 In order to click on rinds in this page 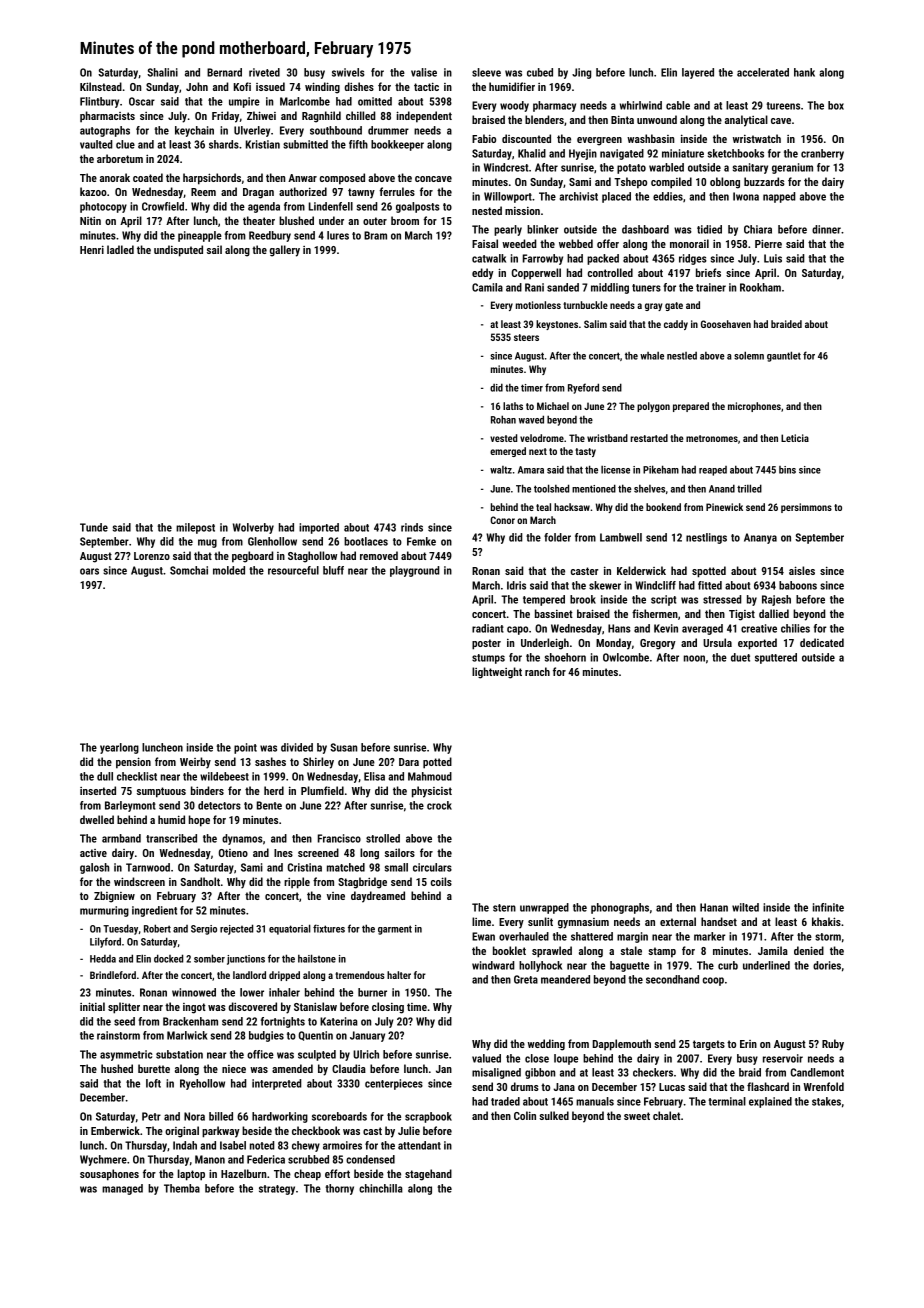, I will do `click(412, 527)`.
